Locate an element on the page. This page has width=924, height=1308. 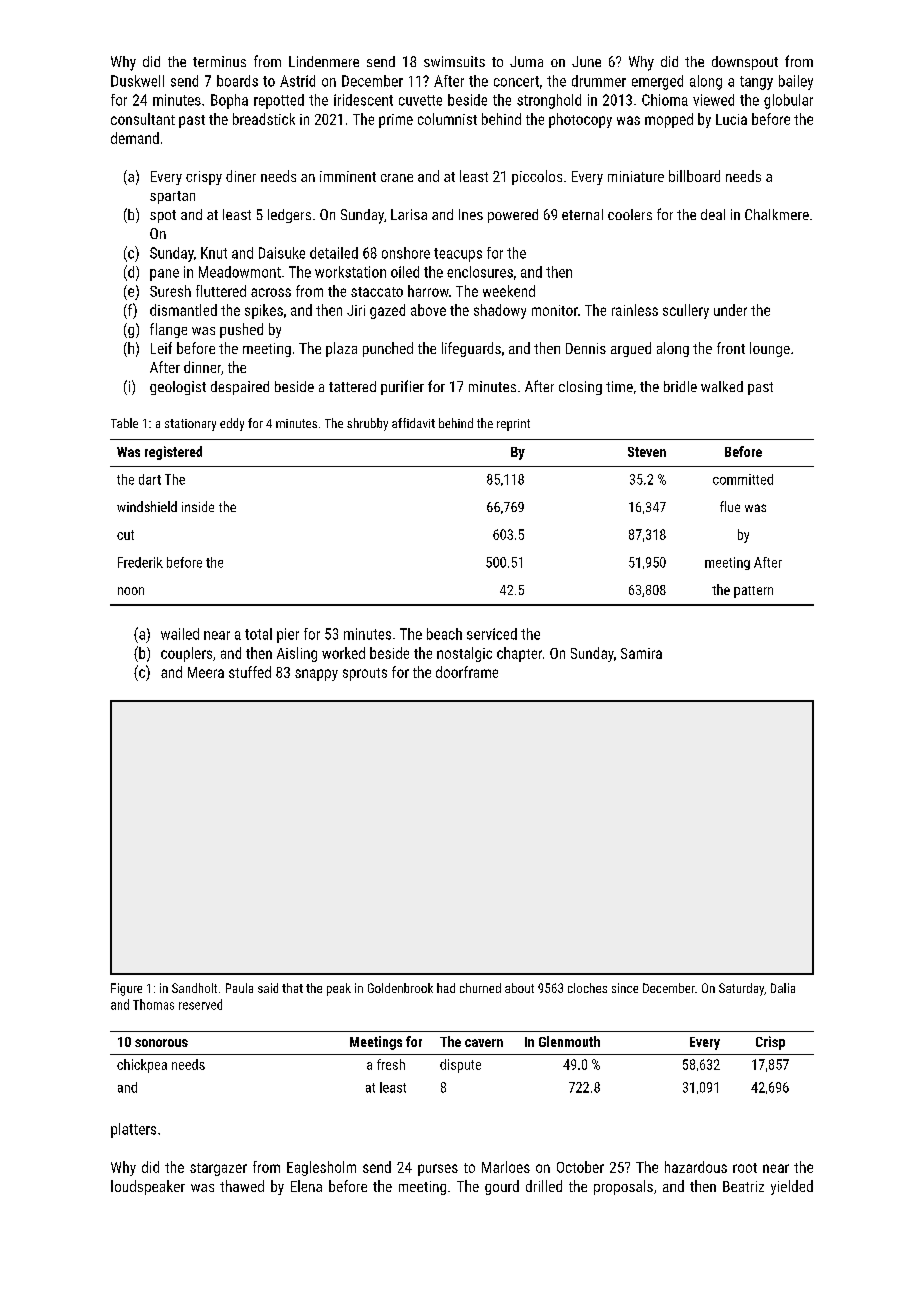
diner is located at coordinates (241, 176).
